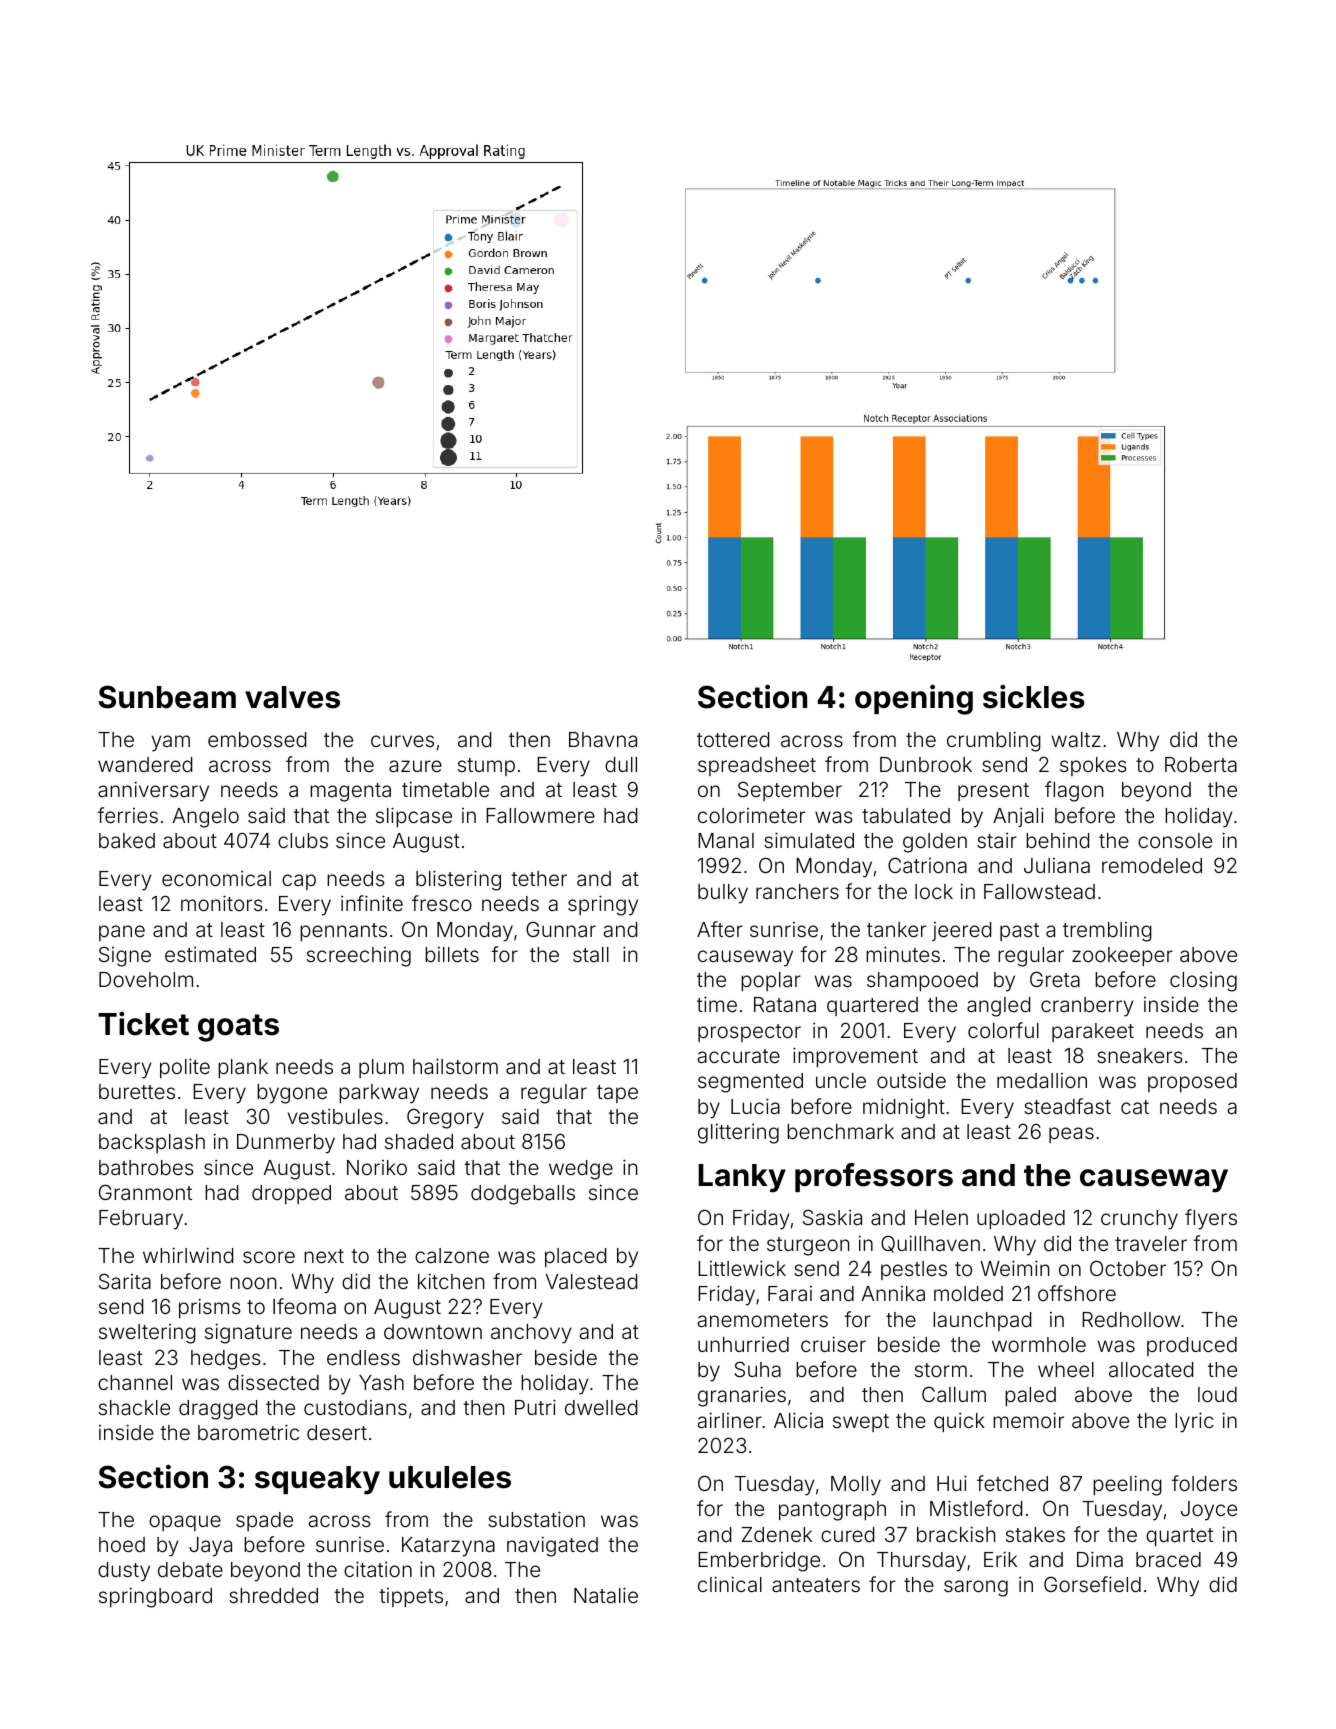 This screenshot has height=1729, width=1336. What do you see at coordinates (771, 981) in the screenshot?
I see `poplar` at bounding box center [771, 981].
